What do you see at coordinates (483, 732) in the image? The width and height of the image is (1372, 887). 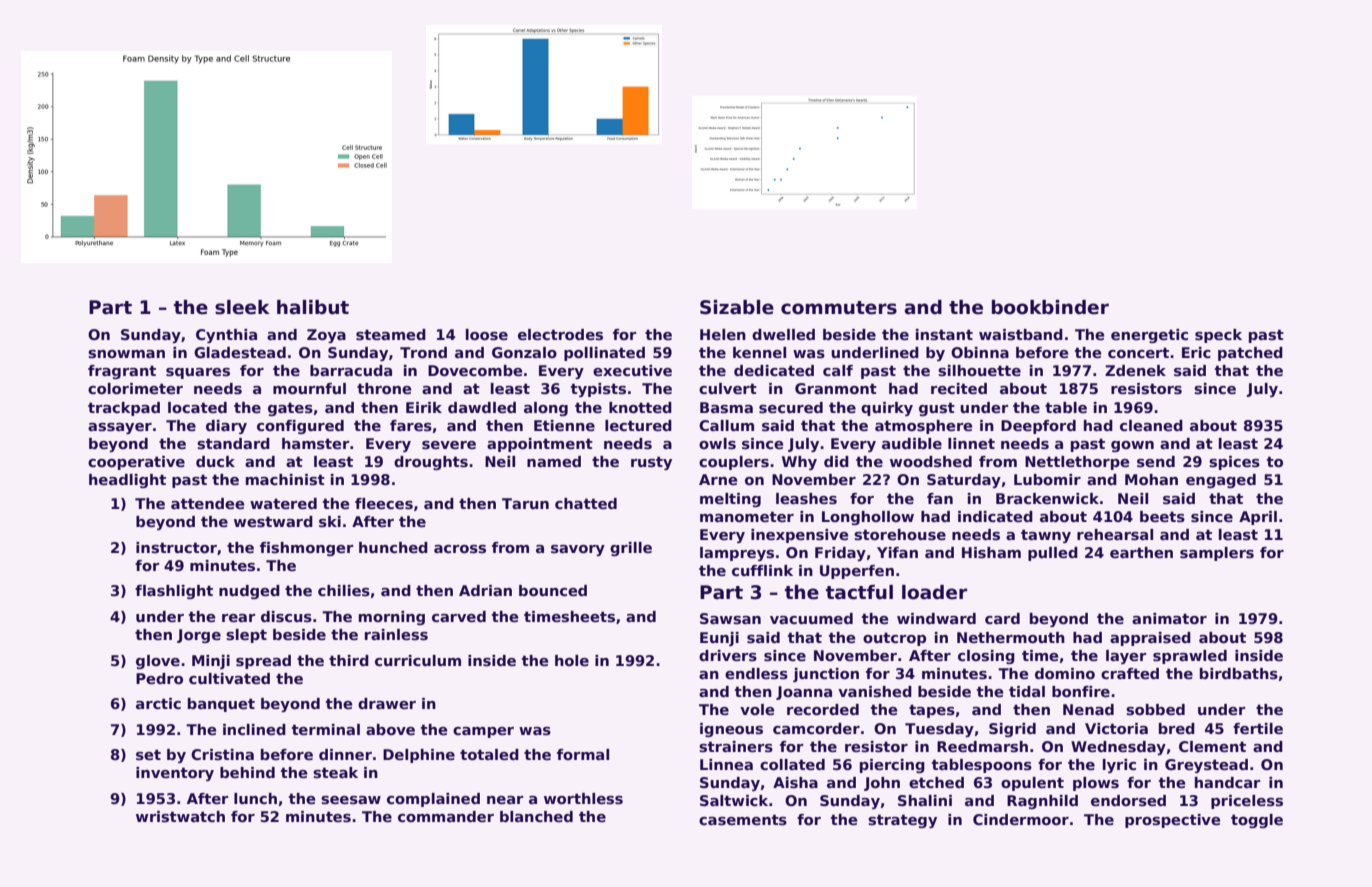 I see `camper` at bounding box center [483, 732].
